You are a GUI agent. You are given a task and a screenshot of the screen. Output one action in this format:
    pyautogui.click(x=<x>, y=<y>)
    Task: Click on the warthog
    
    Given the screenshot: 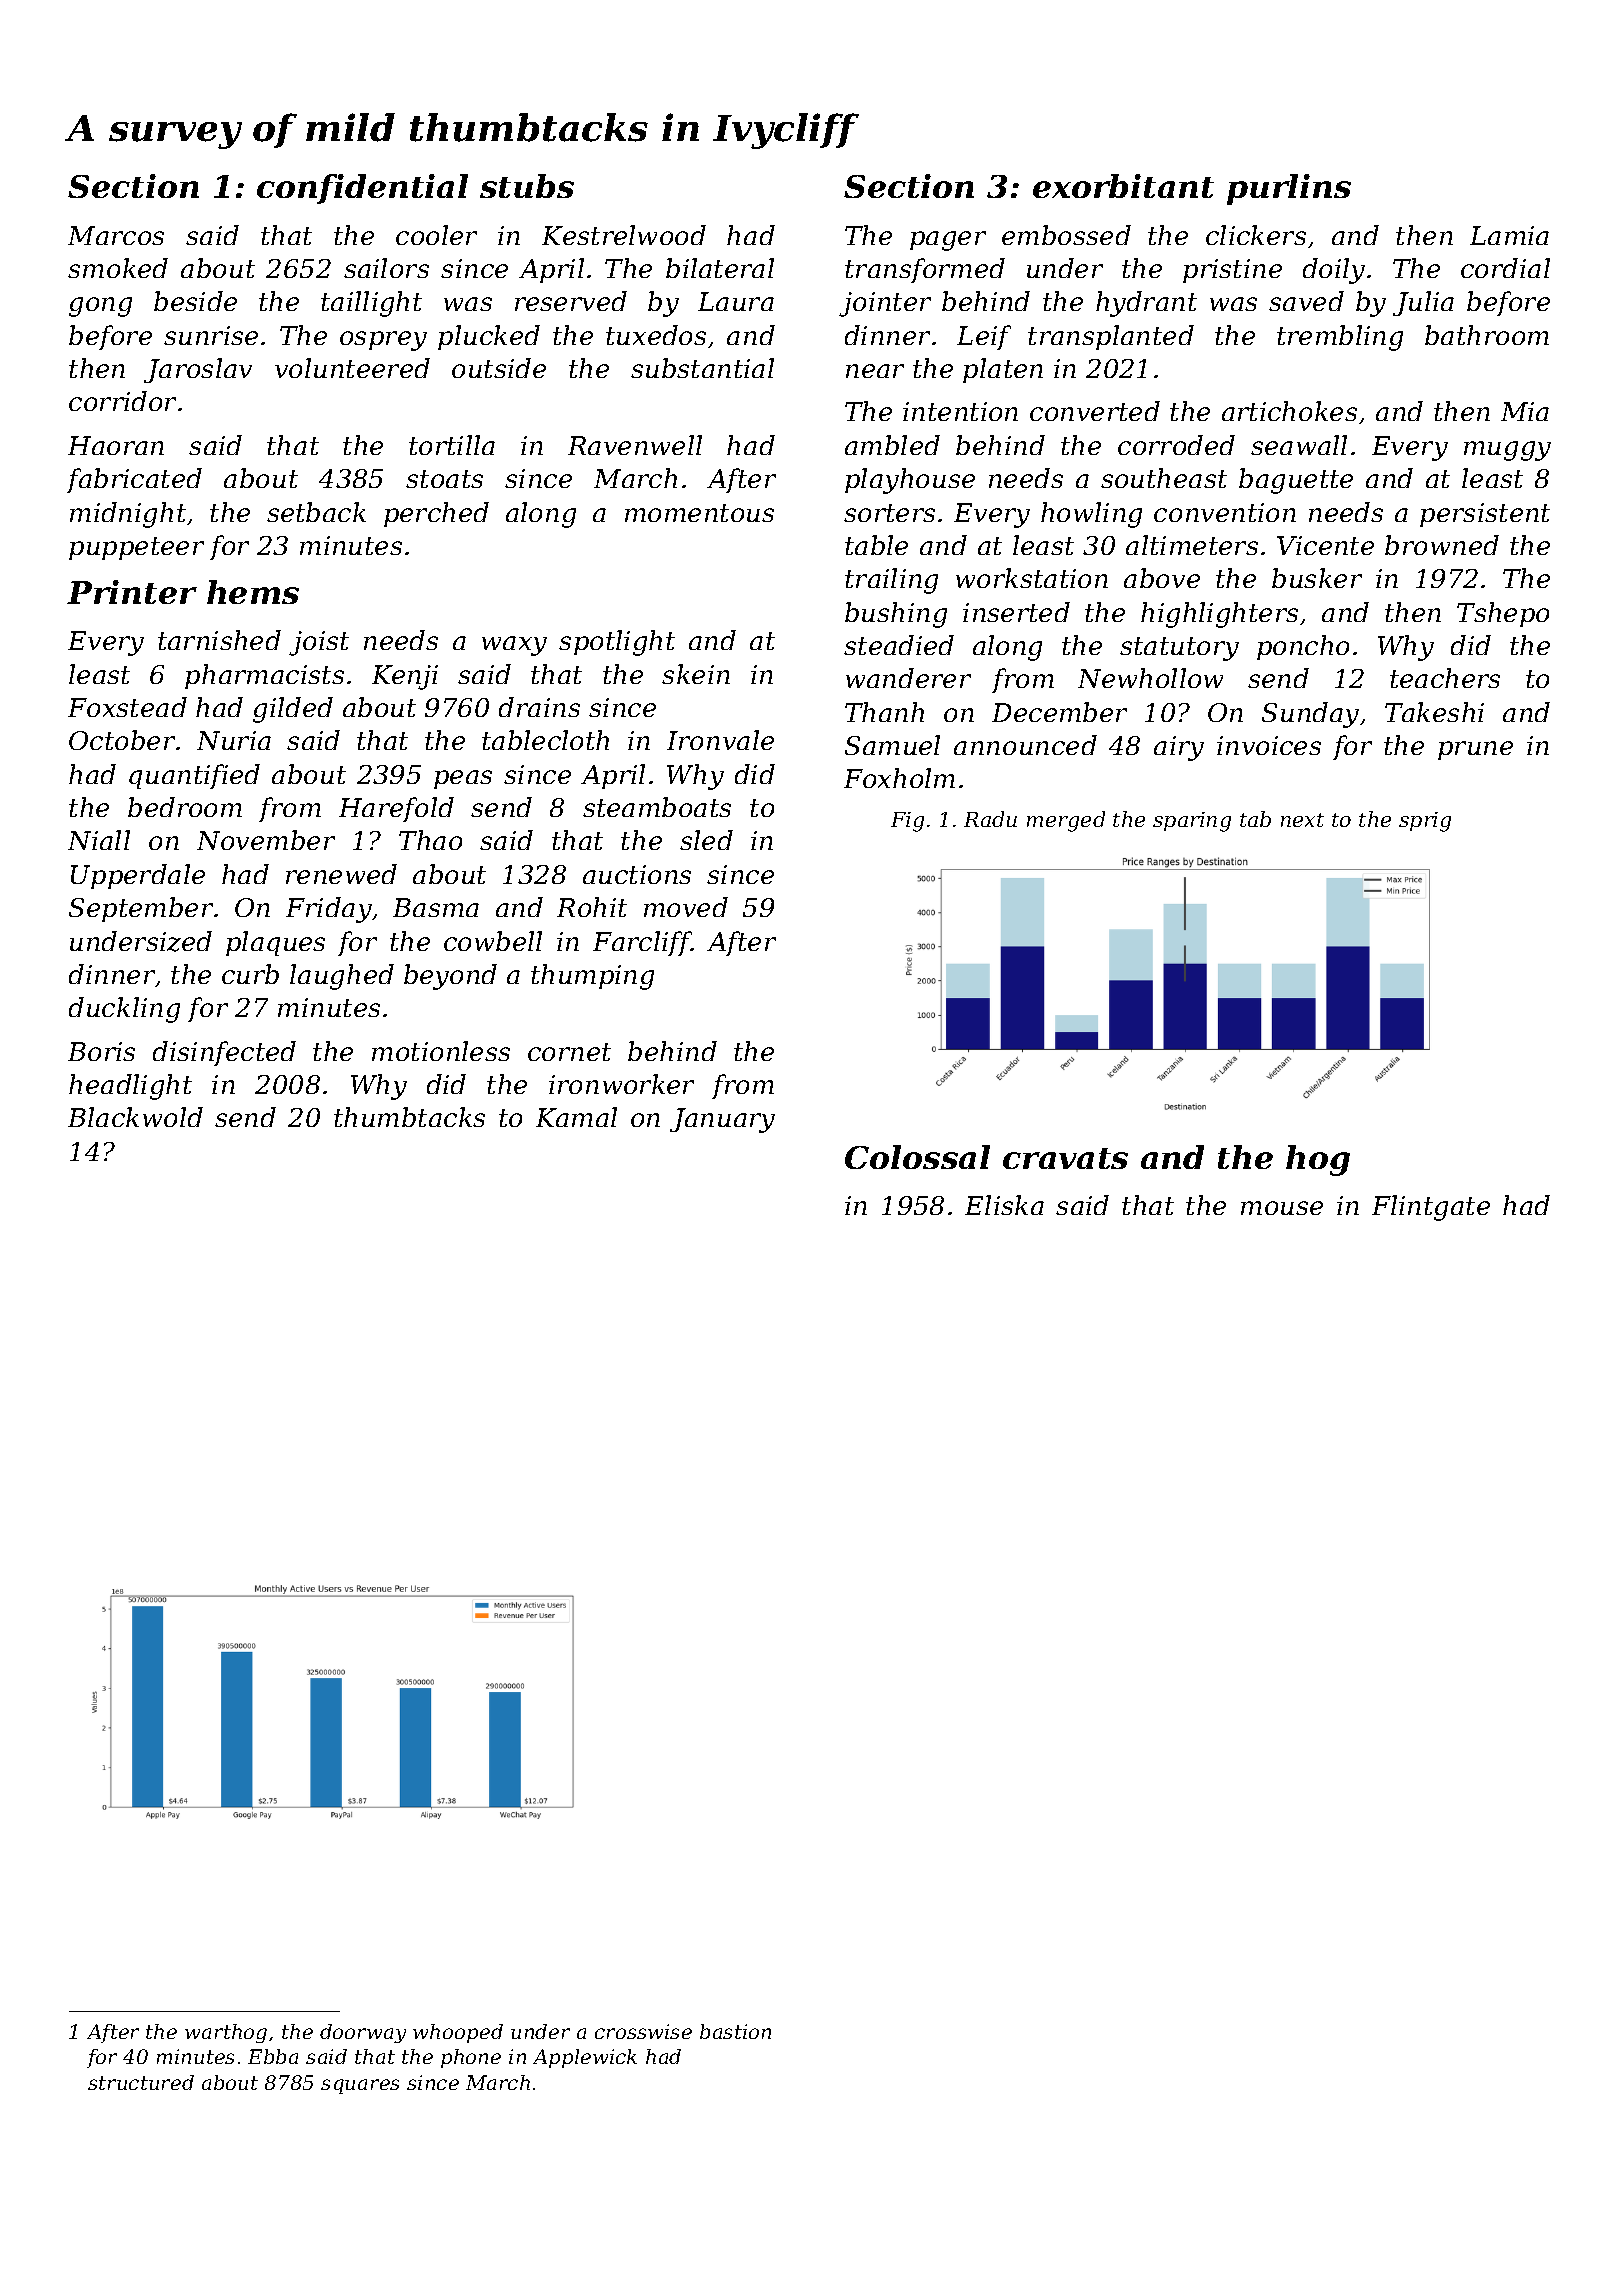 What is the action you would take?
    pyautogui.click(x=226, y=2033)
